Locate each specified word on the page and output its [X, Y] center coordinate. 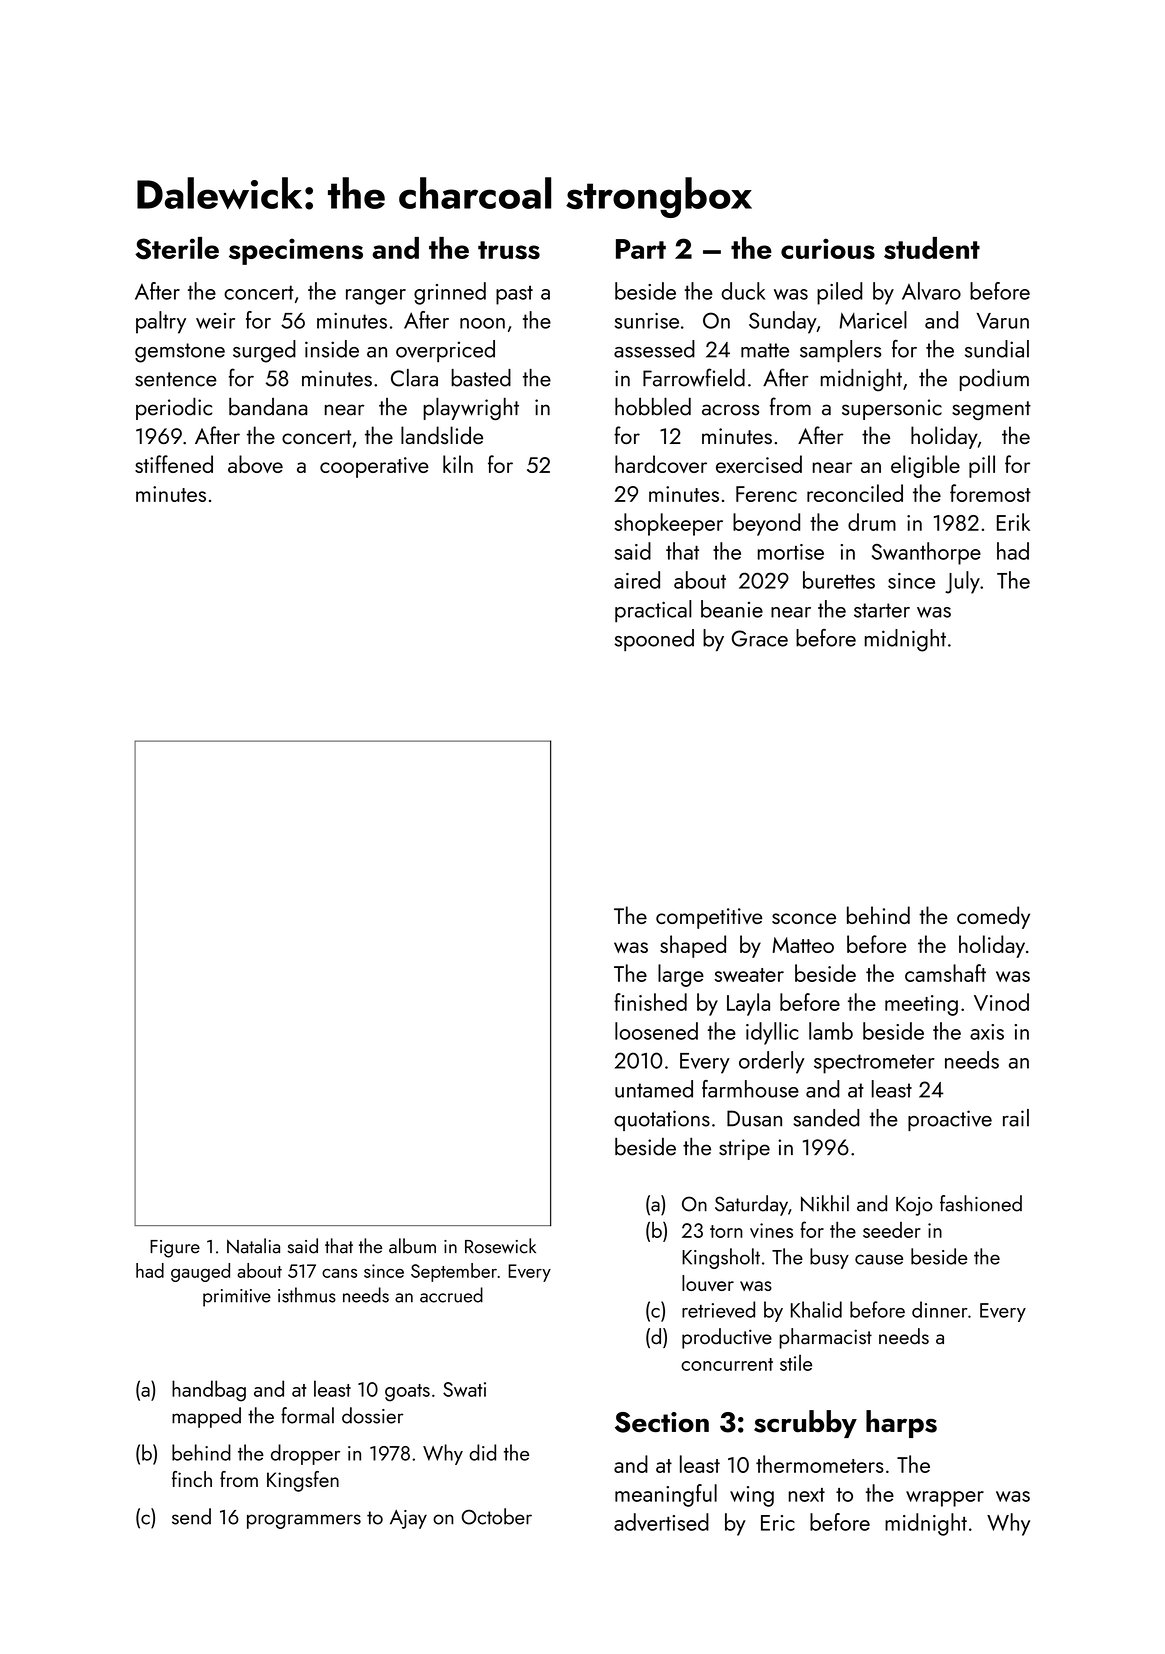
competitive [709, 918]
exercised [759, 464]
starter [882, 610]
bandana [268, 407]
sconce [804, 918]
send [191, 1516]
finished [650, 1002]
